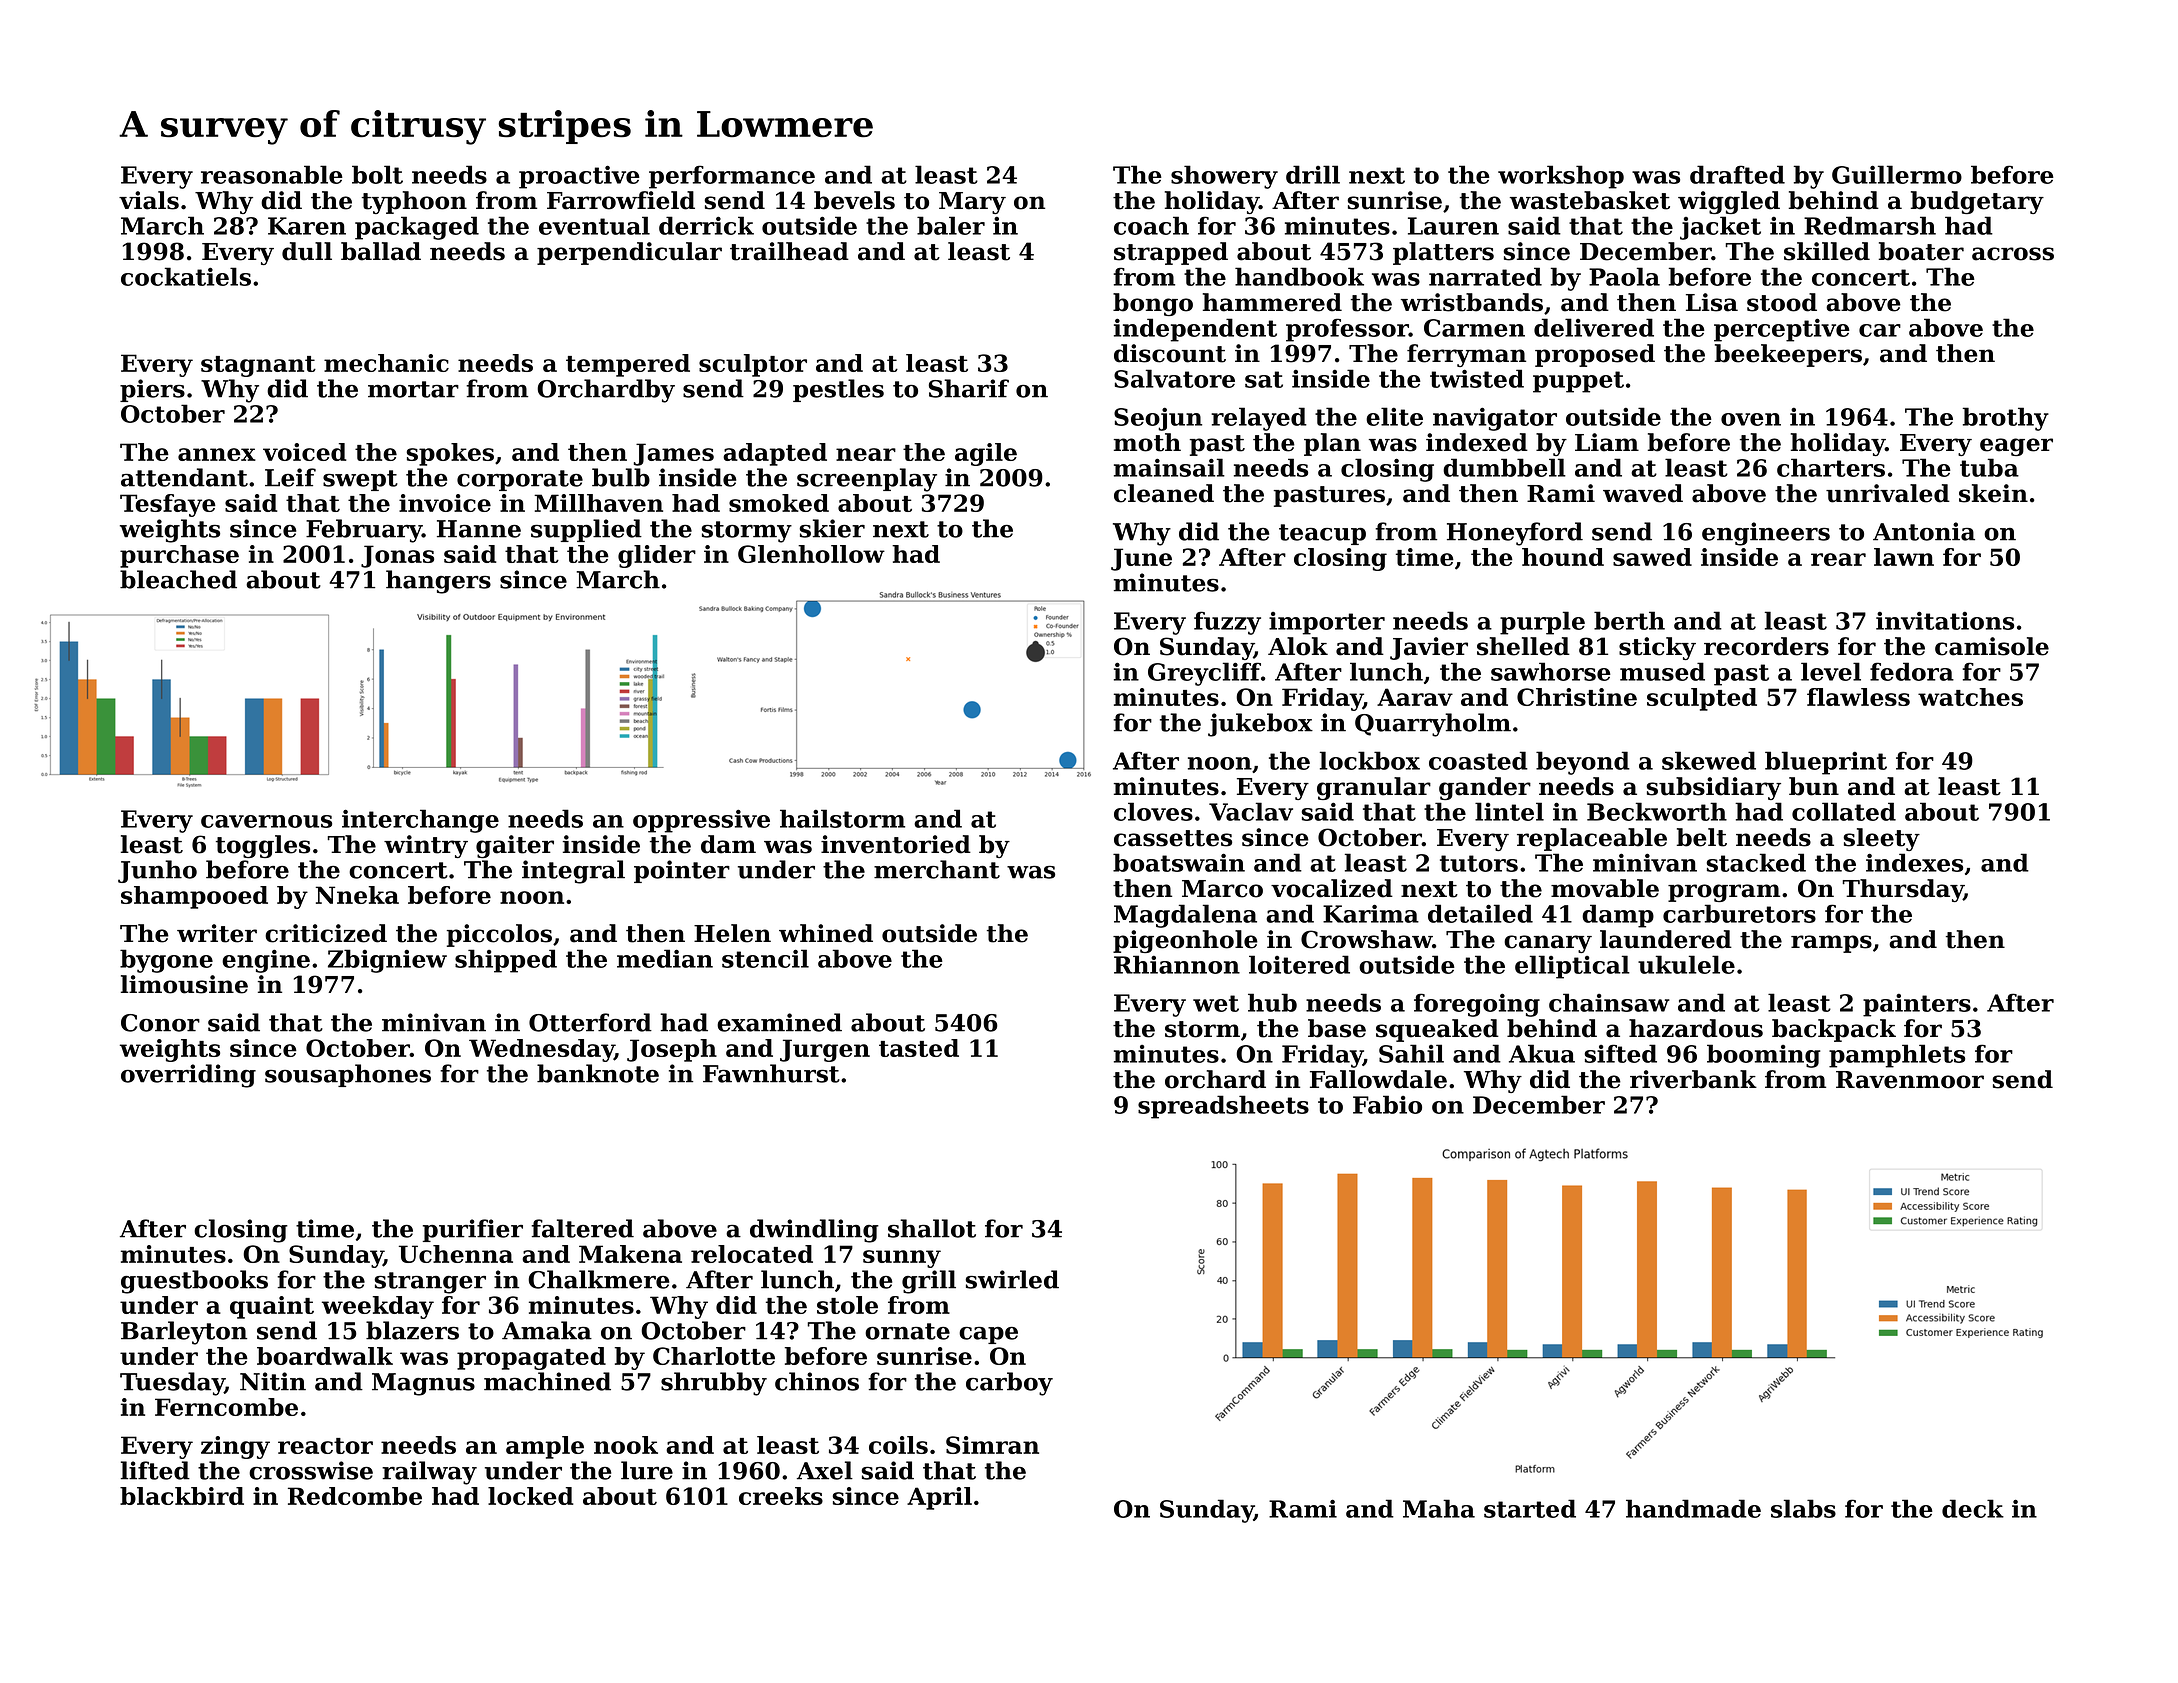  Describe the element at coordinates (781, 1496) in the document. I see `creeks` at that location.
